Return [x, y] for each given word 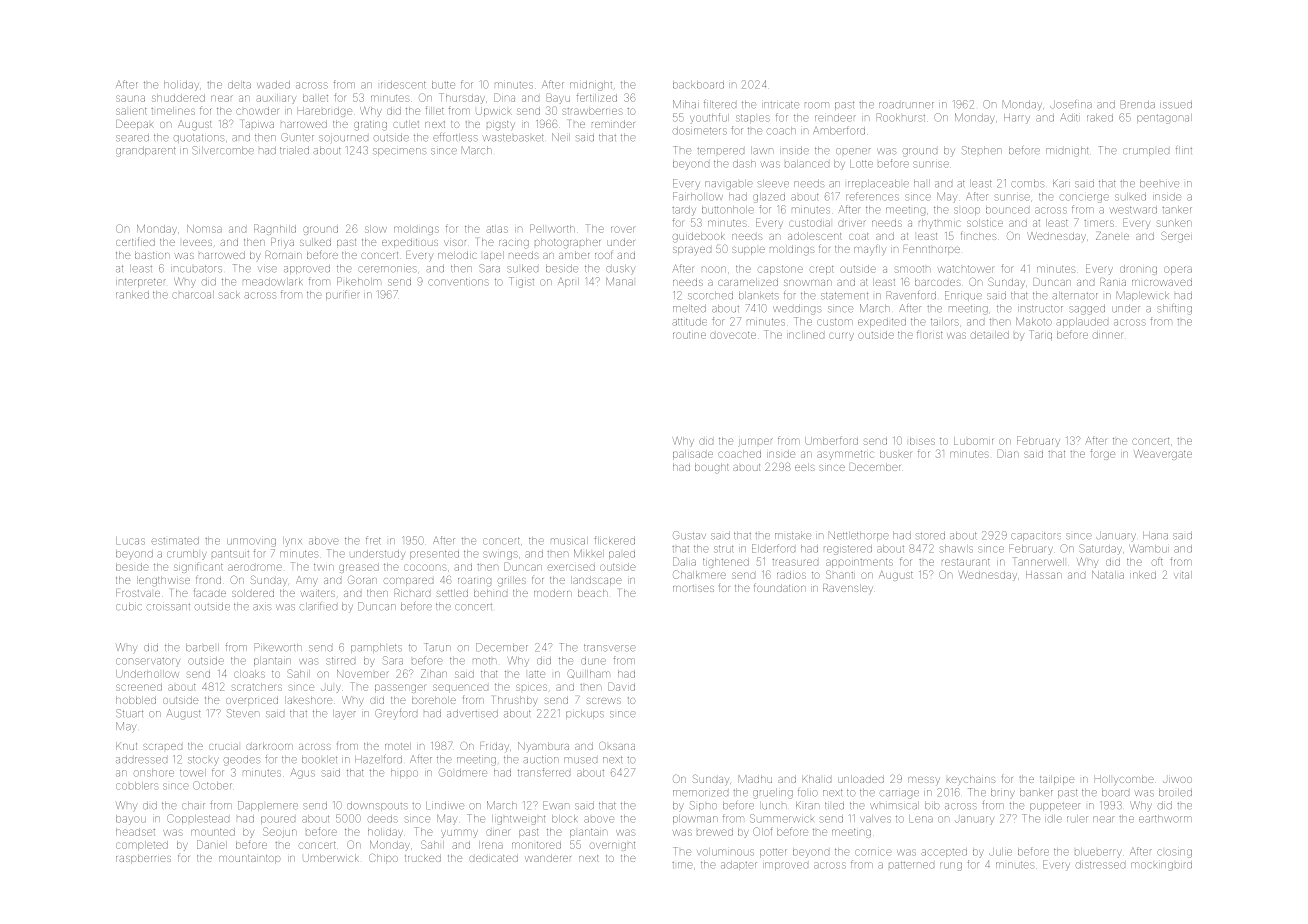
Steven [243, 713]
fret [373, 540]
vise [267, 269]
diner [497, 832]
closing [1174, 853]
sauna [130, 98]
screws [604, 701]
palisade [693, 455]
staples [753, 118]
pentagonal [1164, 119]
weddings [797, 310]
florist [930, 334]
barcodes [938, 282]
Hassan [1044, 575]
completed [142, 846]
